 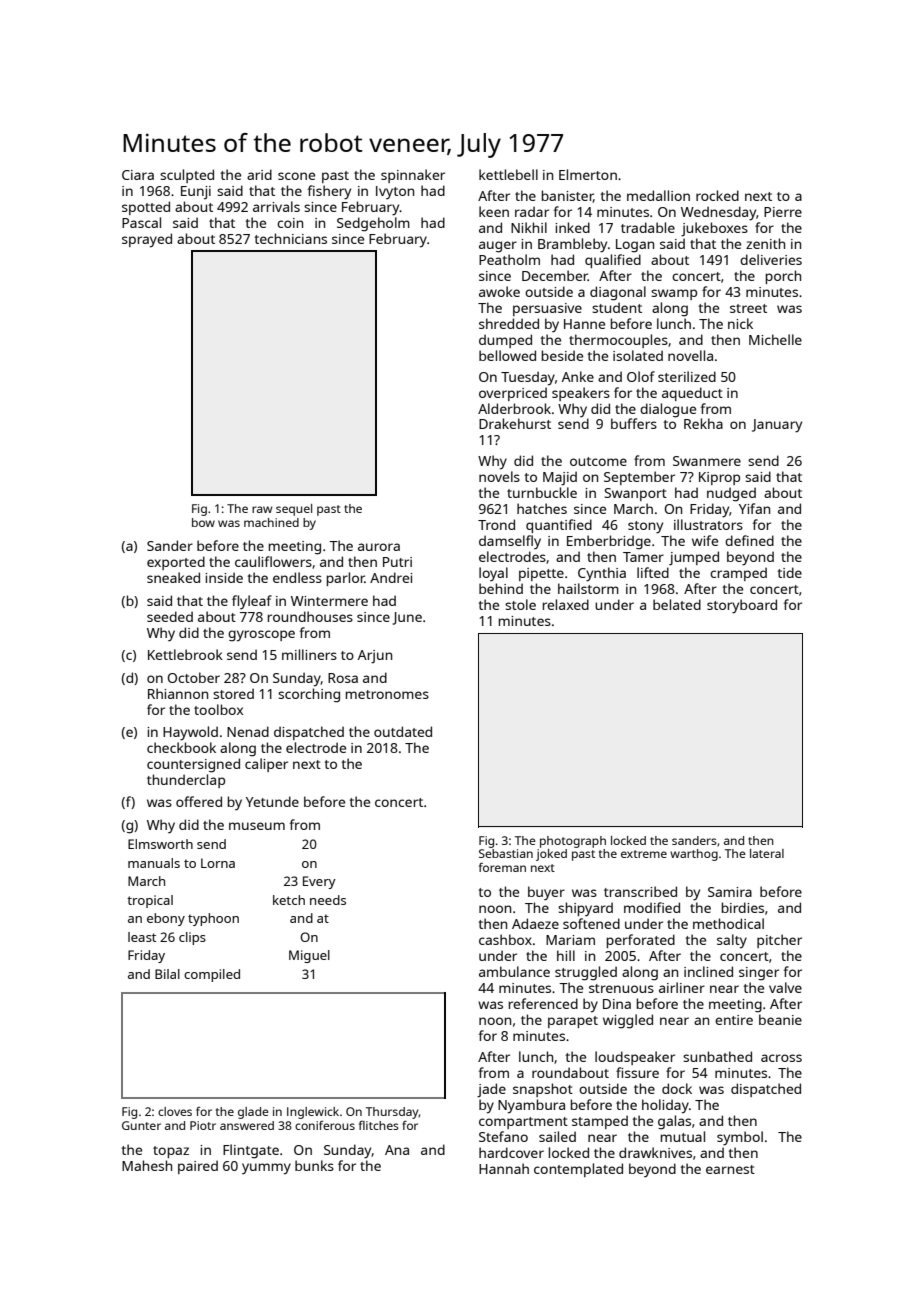 I want to click on bellowed, so click(x=507, y=355).
